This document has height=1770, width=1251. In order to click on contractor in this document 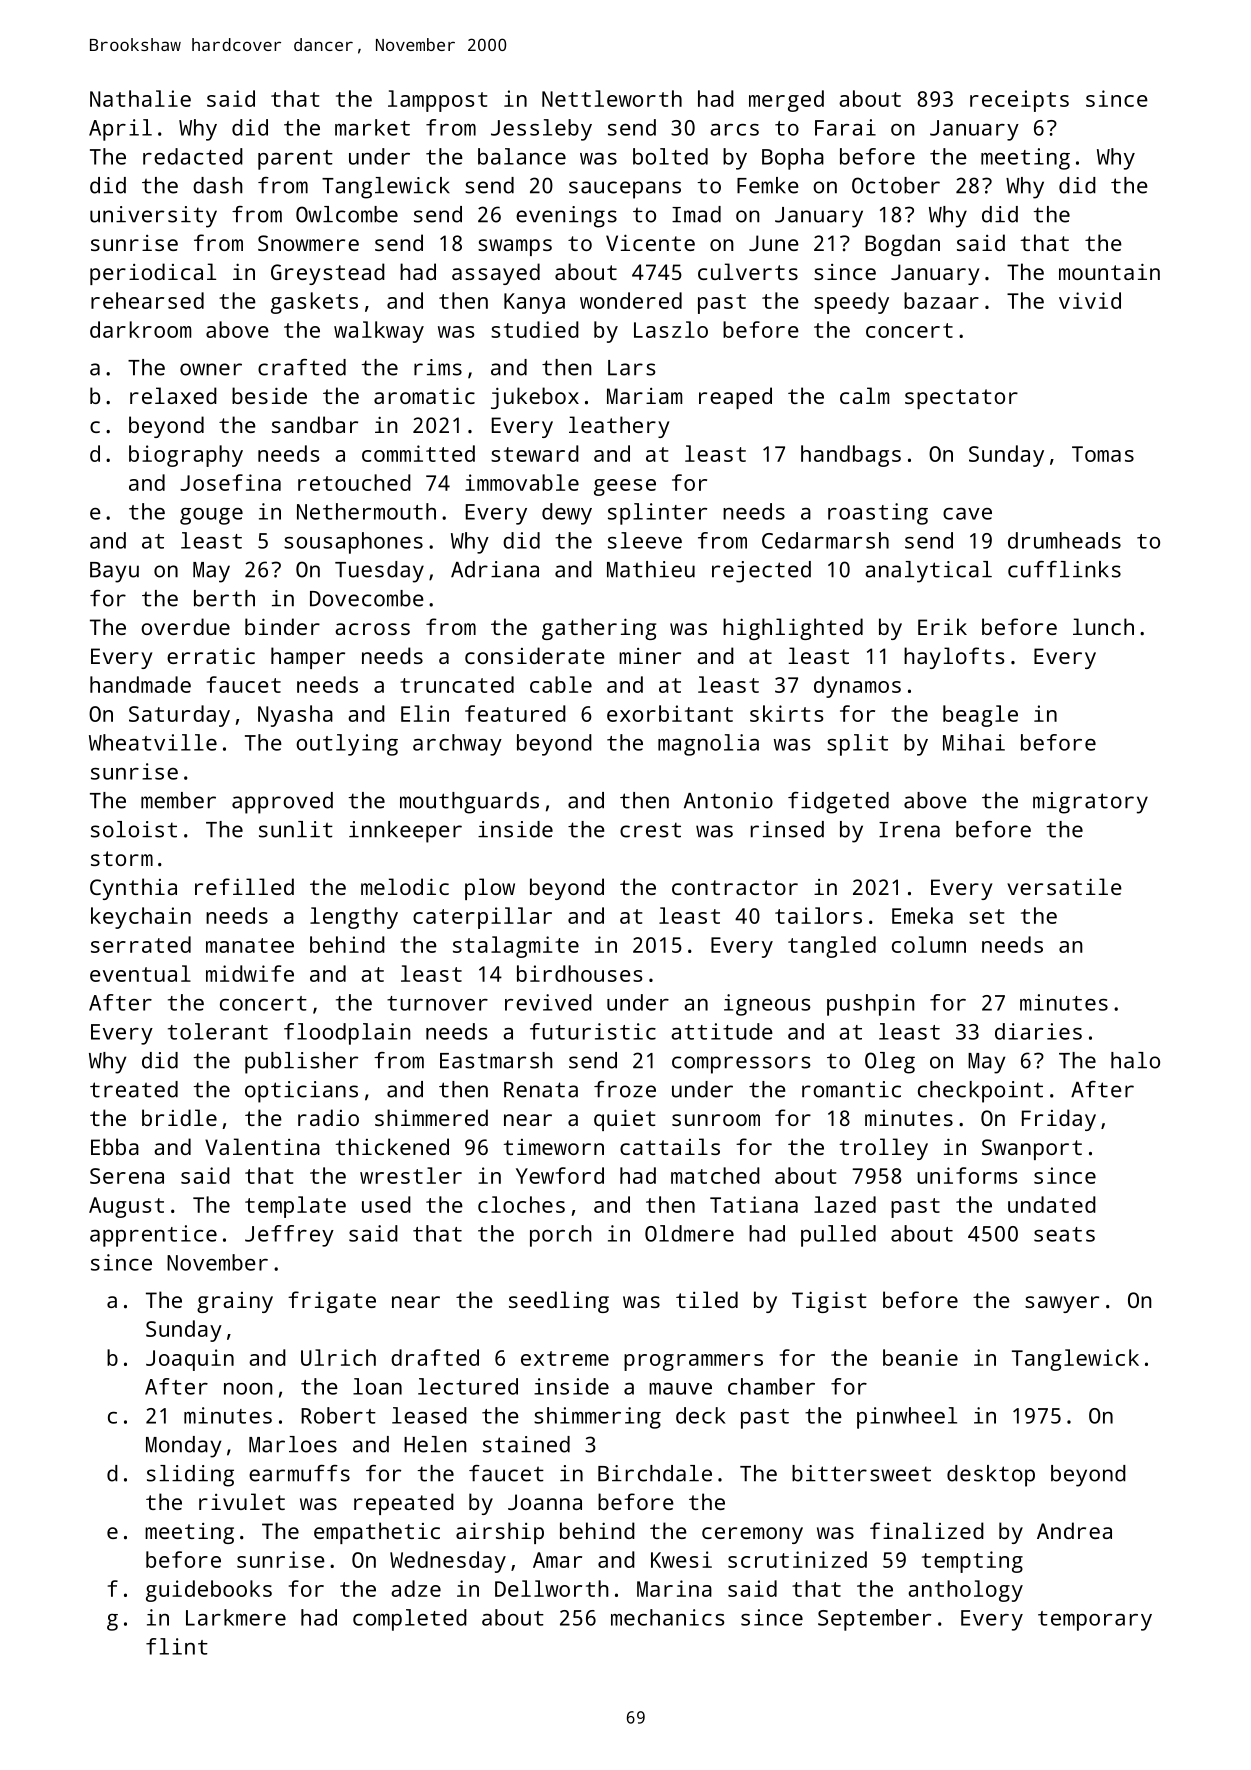, I will do `click(735, 887)`.
